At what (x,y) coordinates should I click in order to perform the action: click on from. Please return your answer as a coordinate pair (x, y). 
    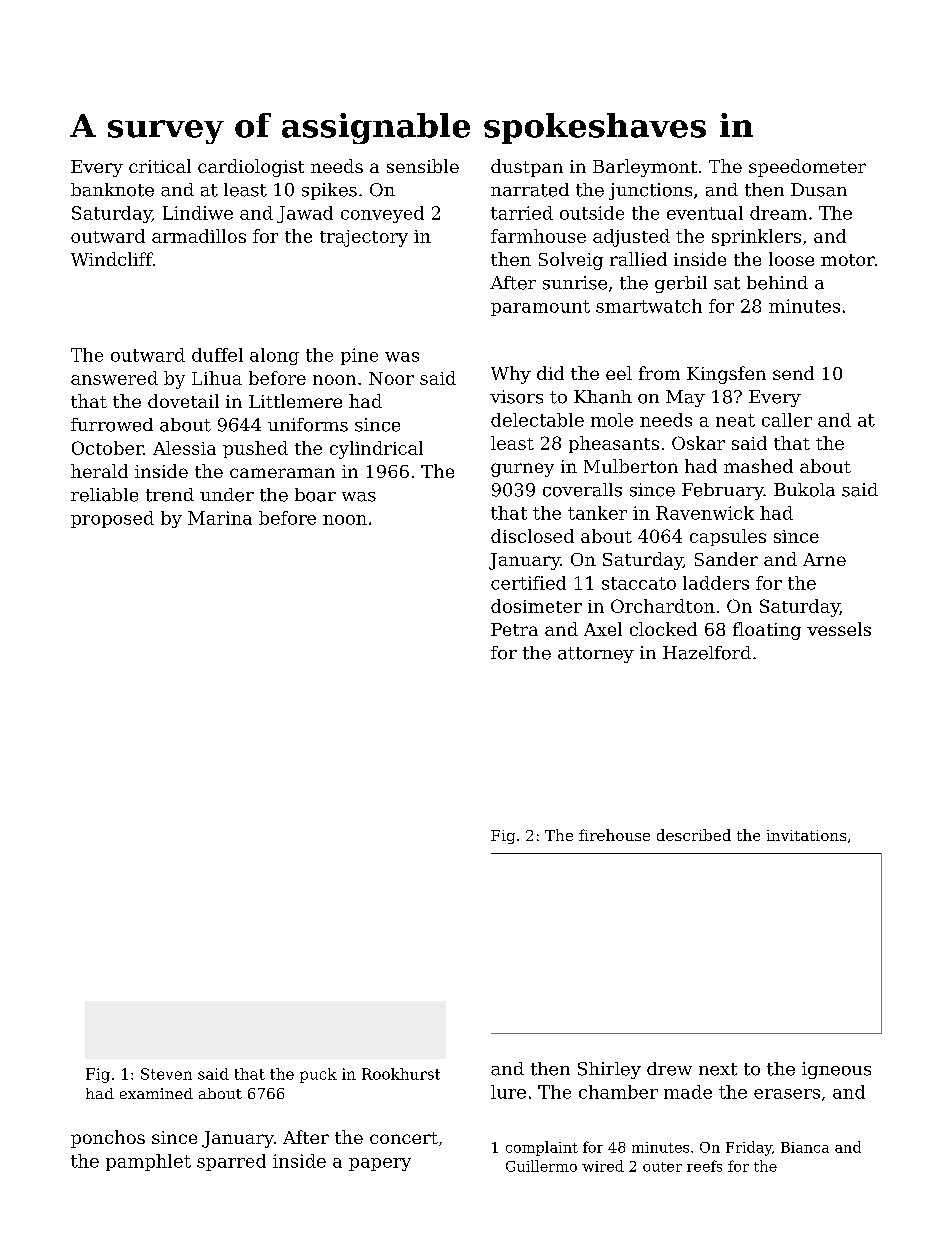
    Looking at the image, I should click on (659, 373).
